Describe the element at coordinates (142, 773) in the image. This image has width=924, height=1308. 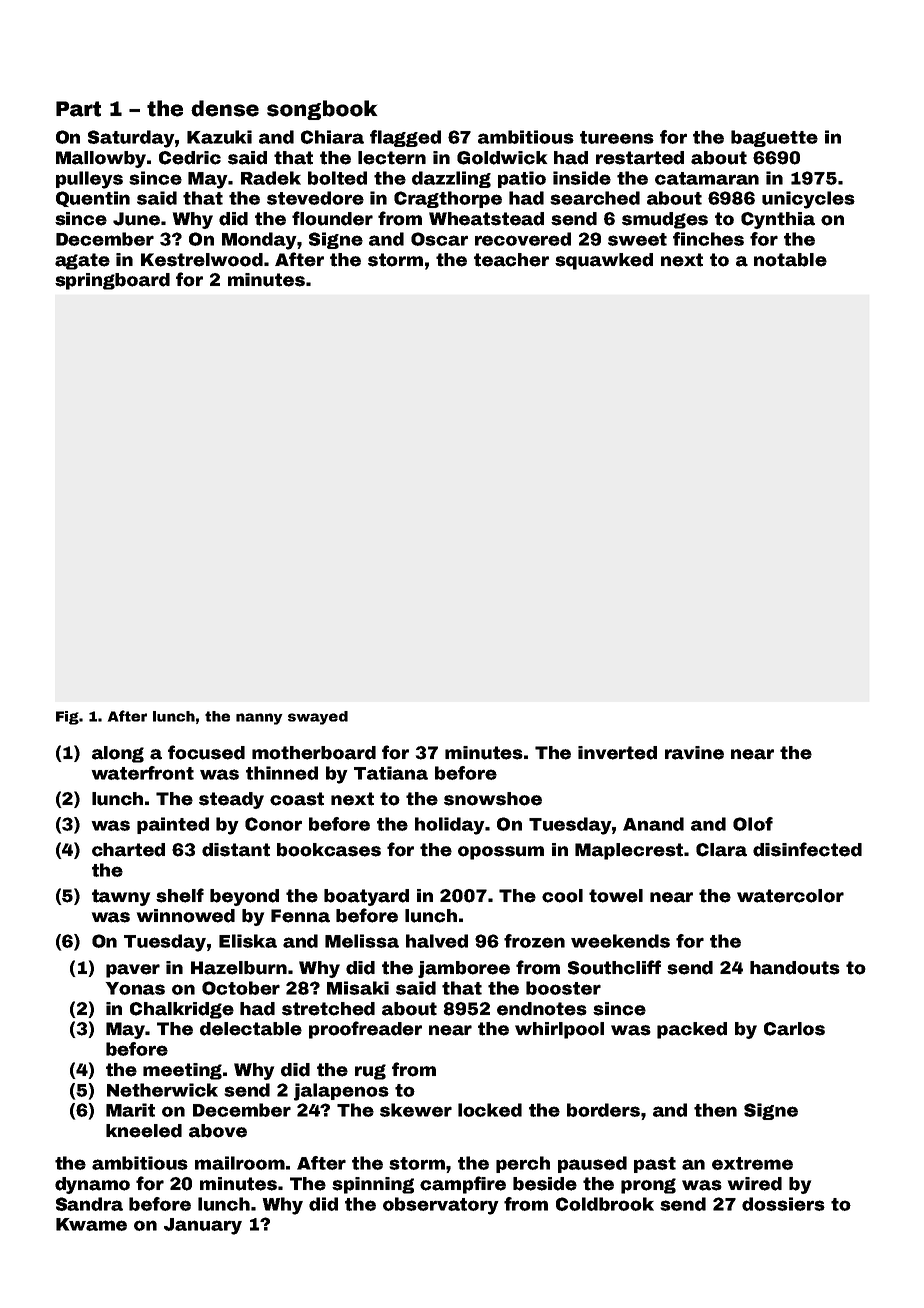
I see `waterfront` at that location.
